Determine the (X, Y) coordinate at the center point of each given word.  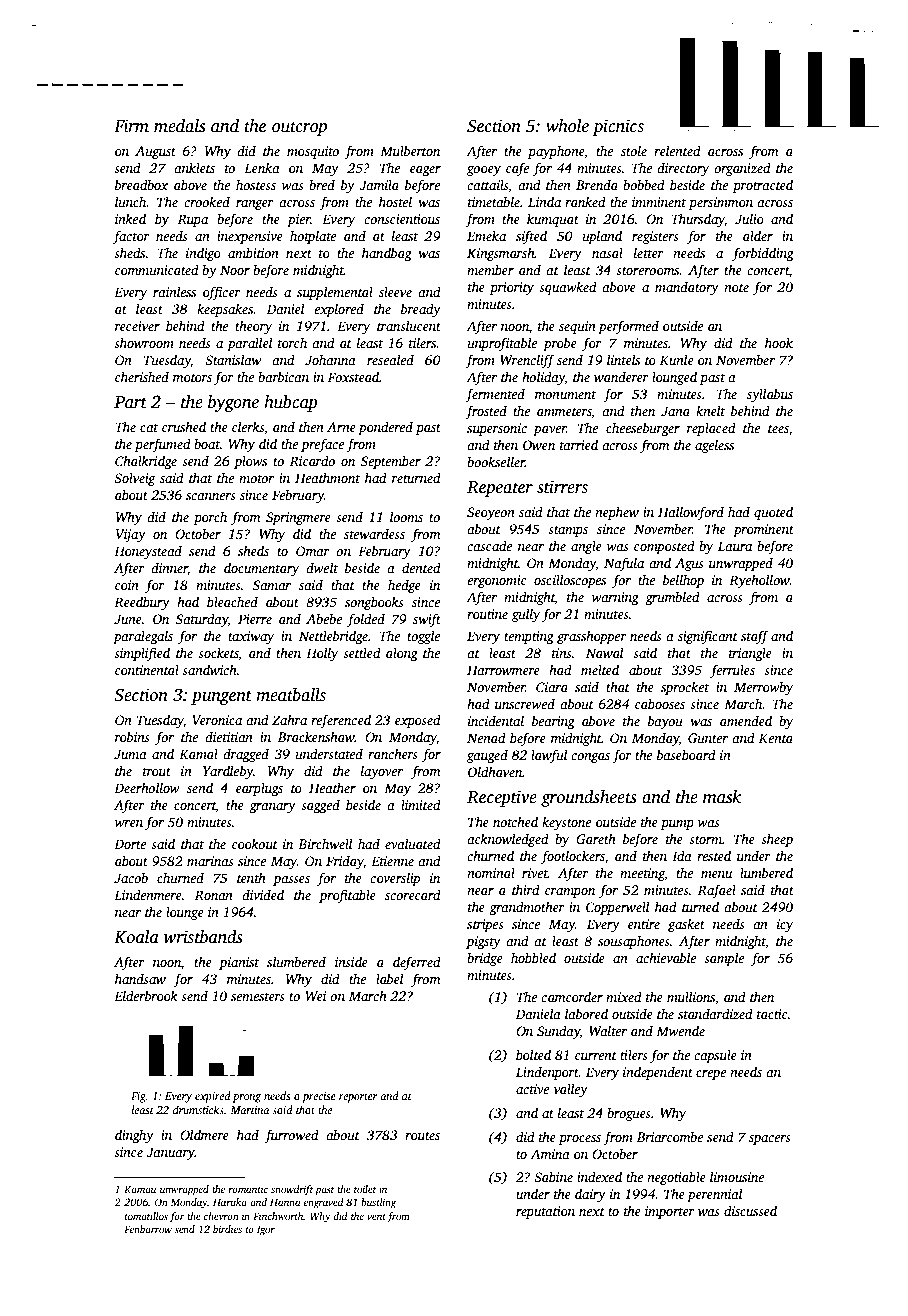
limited (421, 804)
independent (658, 1073)
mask (722, 797)
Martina (249, 1110)
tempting (529, 637)
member (490, 269)
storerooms (648, 271)
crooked (207, 201)
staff (755, 637)
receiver (137, 326)
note (736, 288)
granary (272, 808)
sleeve (395, 292)
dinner (169, 569)
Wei (315, 996)
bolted (533, 1054)
